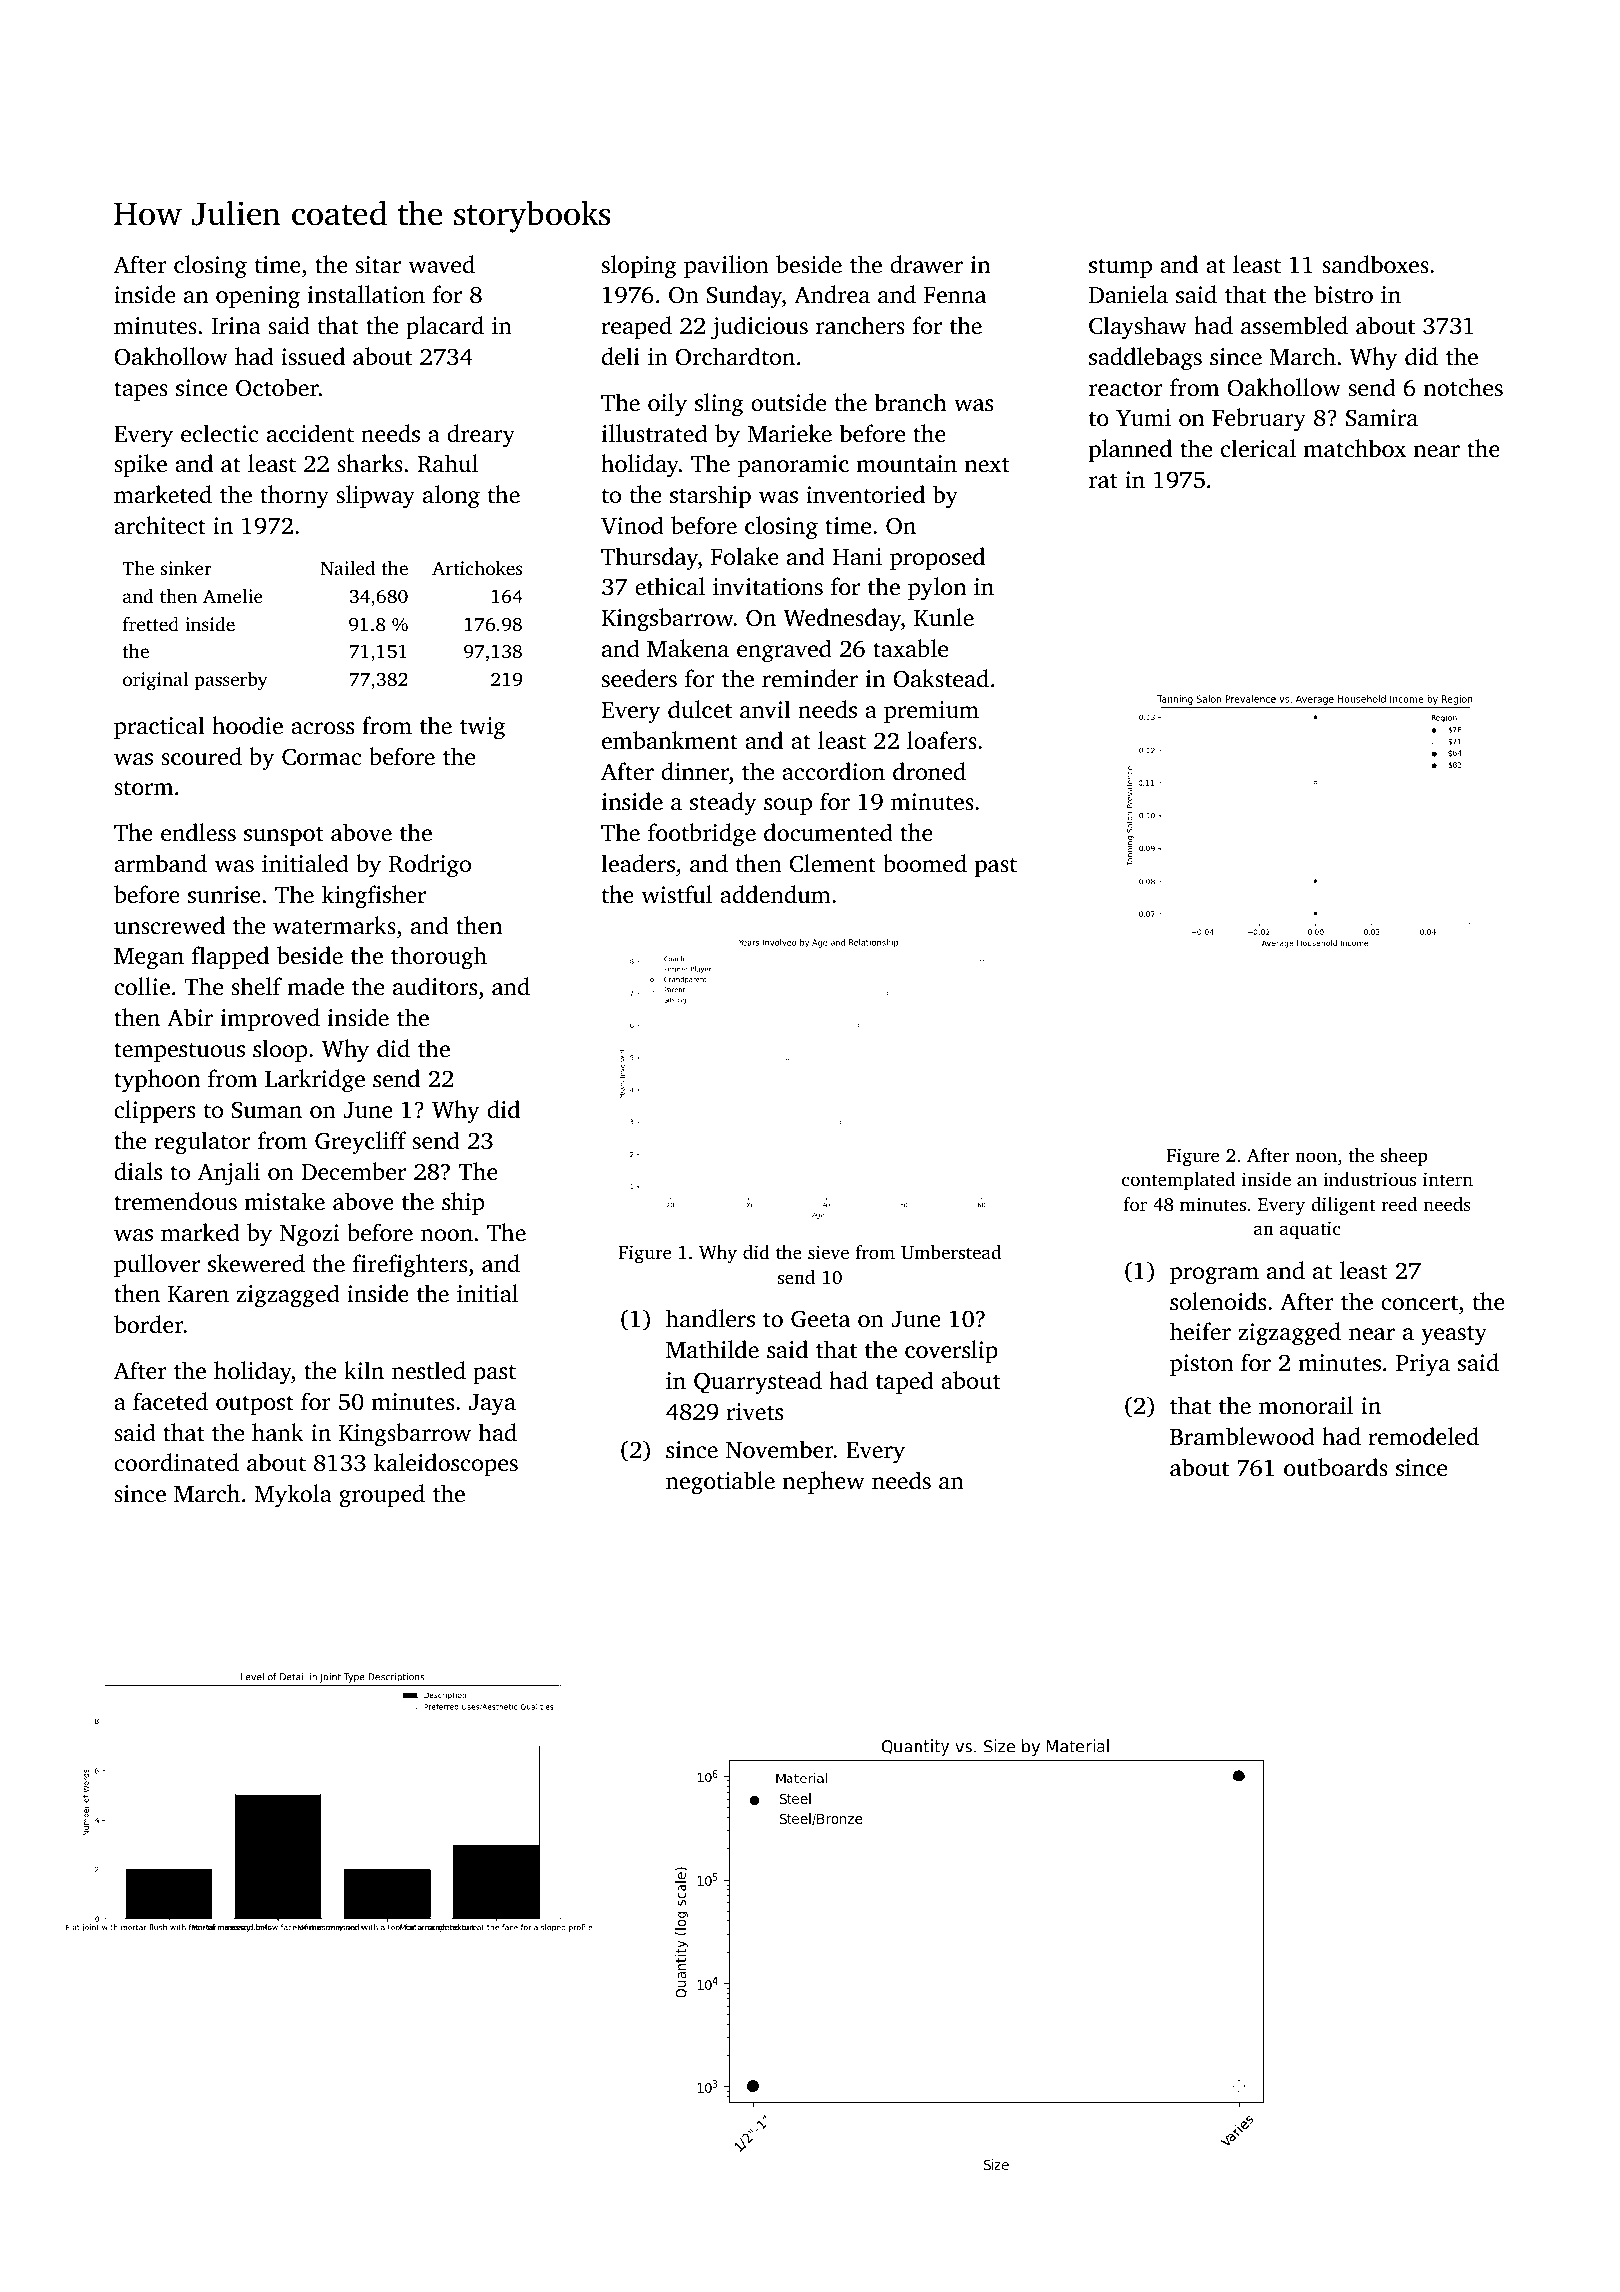 This screenshot has height=2292, width=1620. What do you see at coordinates (1120, 268) in the screenshot?
I see `stump` at bounding box center [1120, 268].
